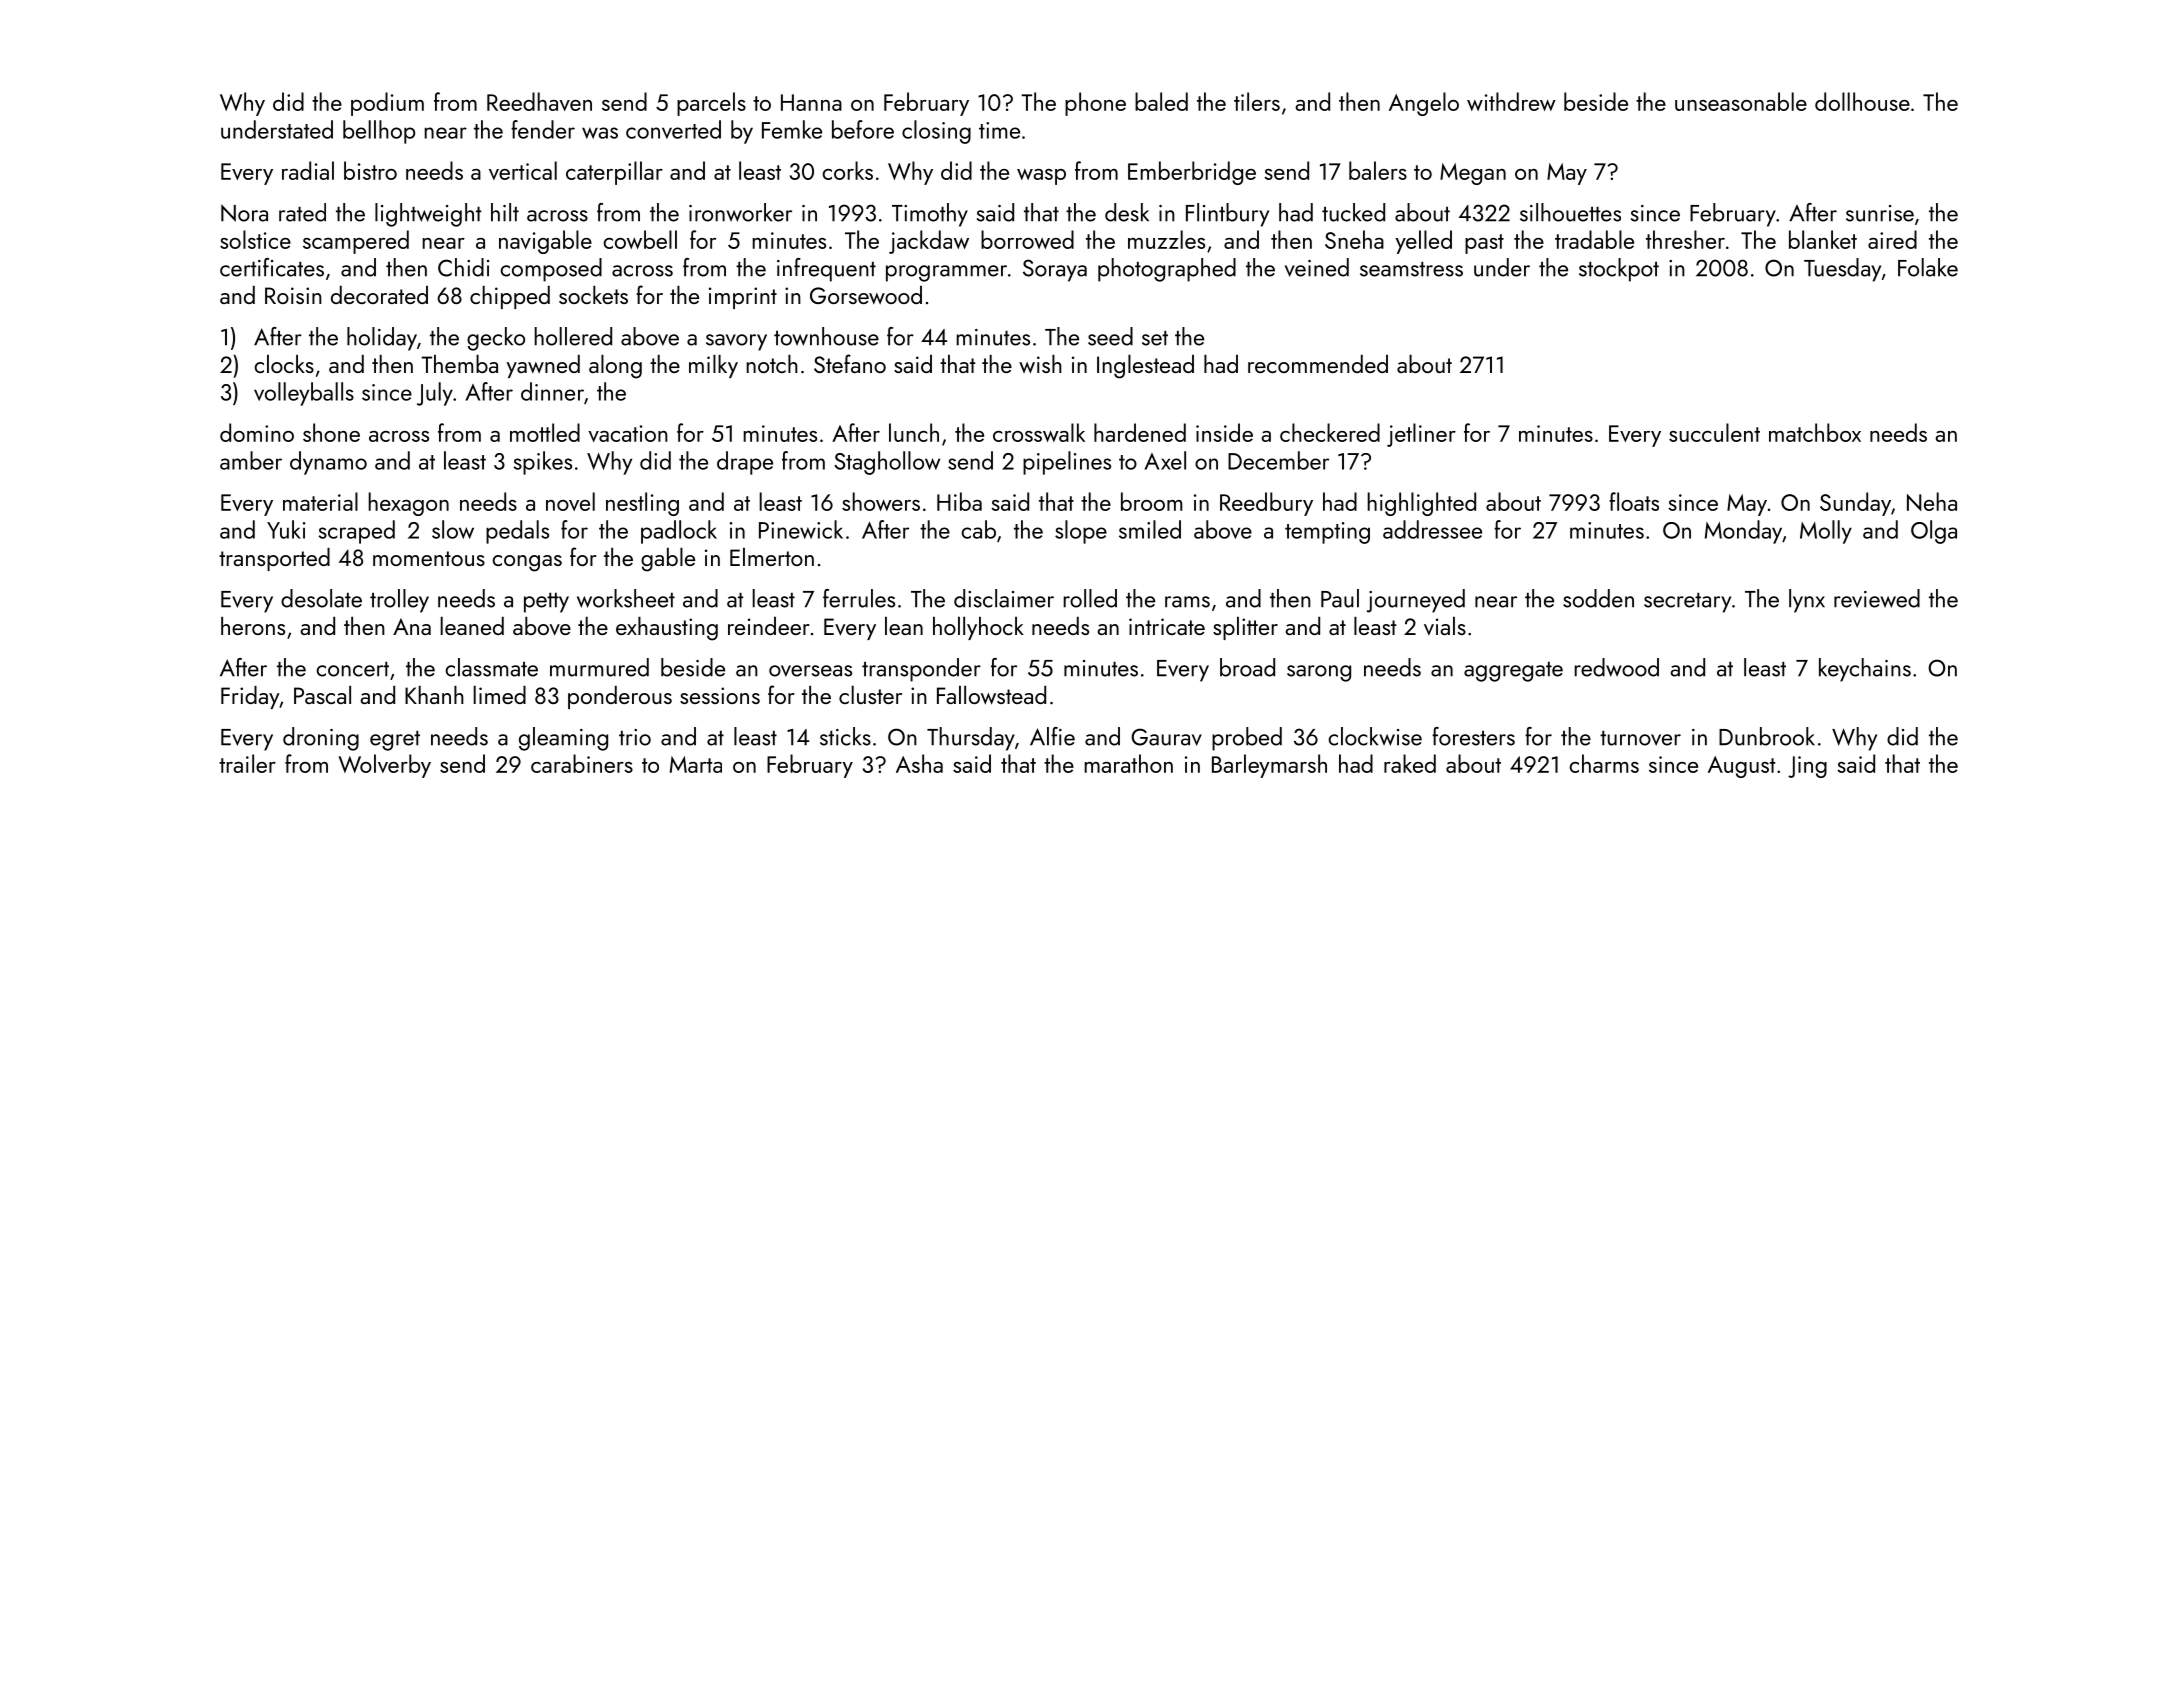  I want to click on phone, so click(1095, 104).
